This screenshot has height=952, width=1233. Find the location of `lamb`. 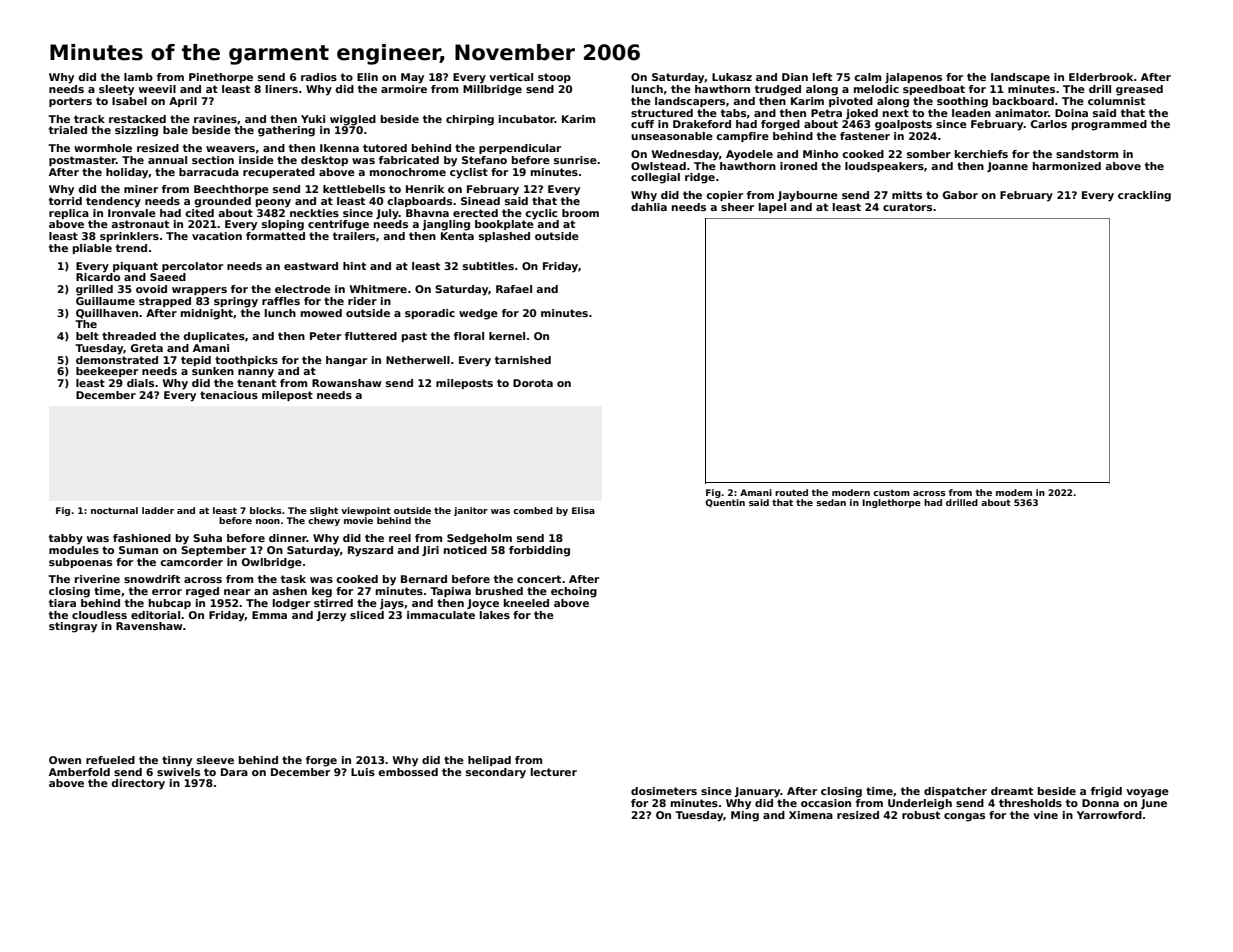

lamb is located at coordinates (138, 77).
